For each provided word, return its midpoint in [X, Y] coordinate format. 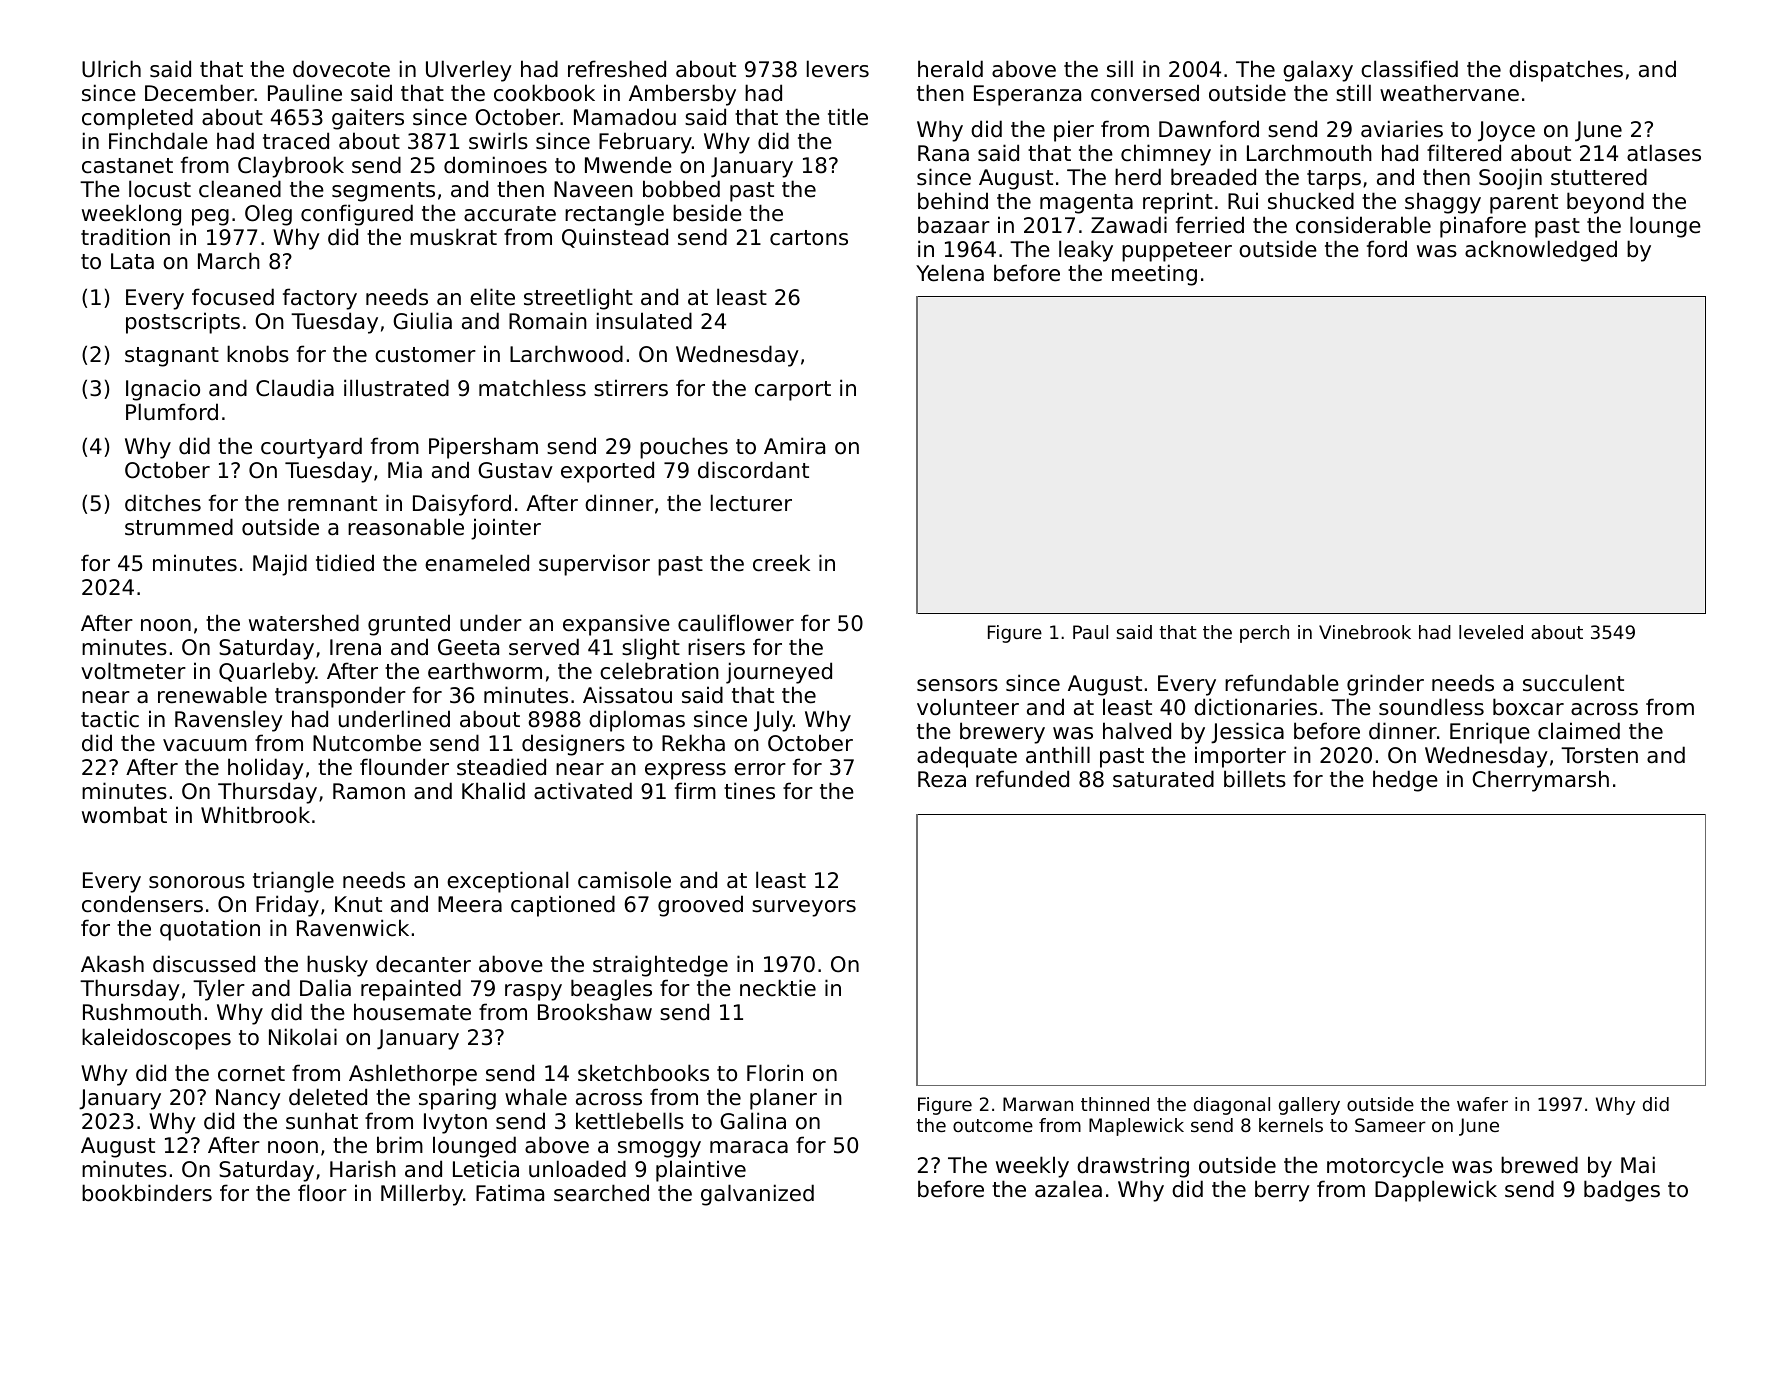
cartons [809, 238]
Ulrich [111, 69]
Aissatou [627, 695]
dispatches [1566, 71]
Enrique [1490, 733]
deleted [328, 1097]
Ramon [369, 791]
